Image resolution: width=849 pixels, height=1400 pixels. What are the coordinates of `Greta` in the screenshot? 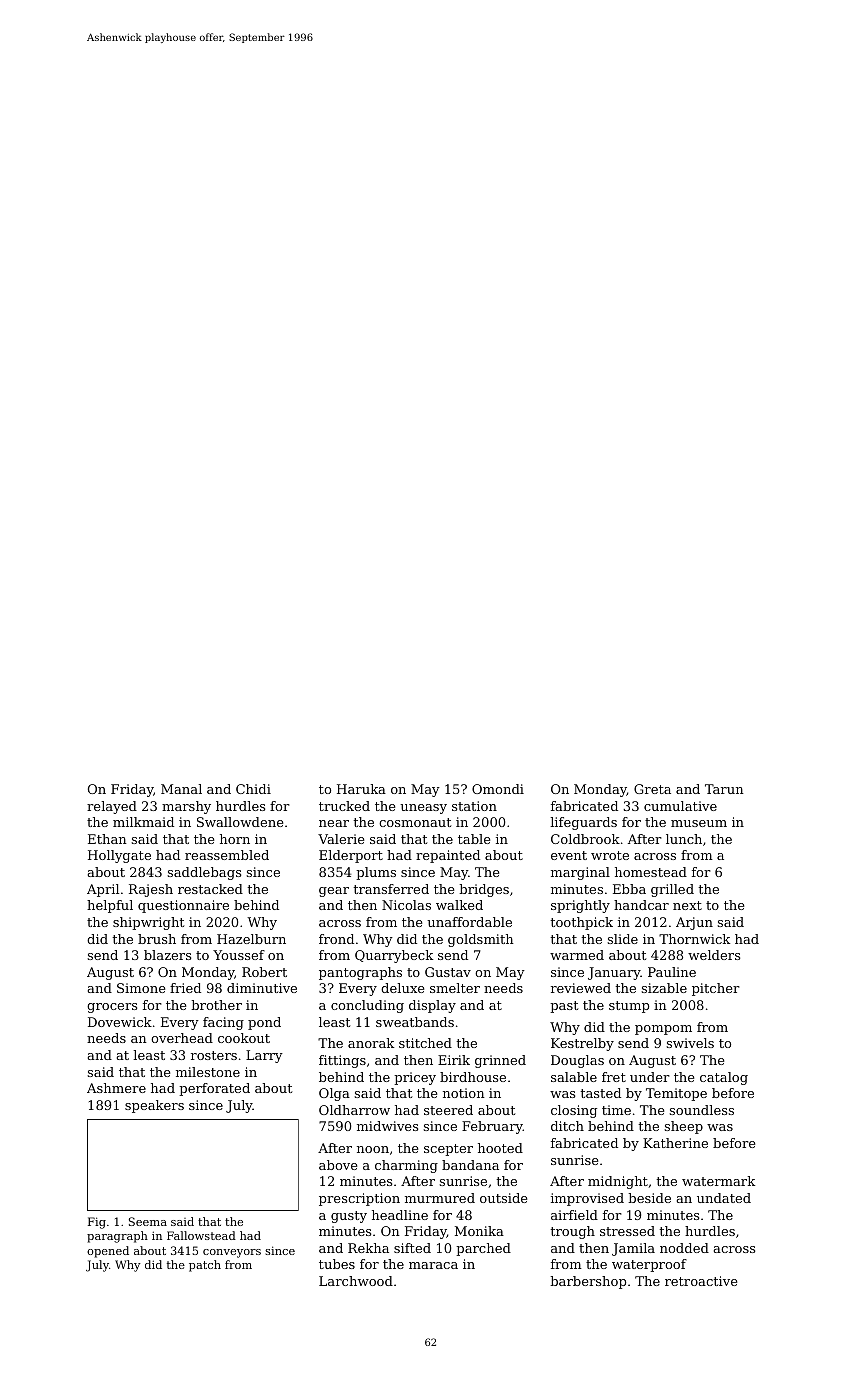 It's located at (652, 789).
